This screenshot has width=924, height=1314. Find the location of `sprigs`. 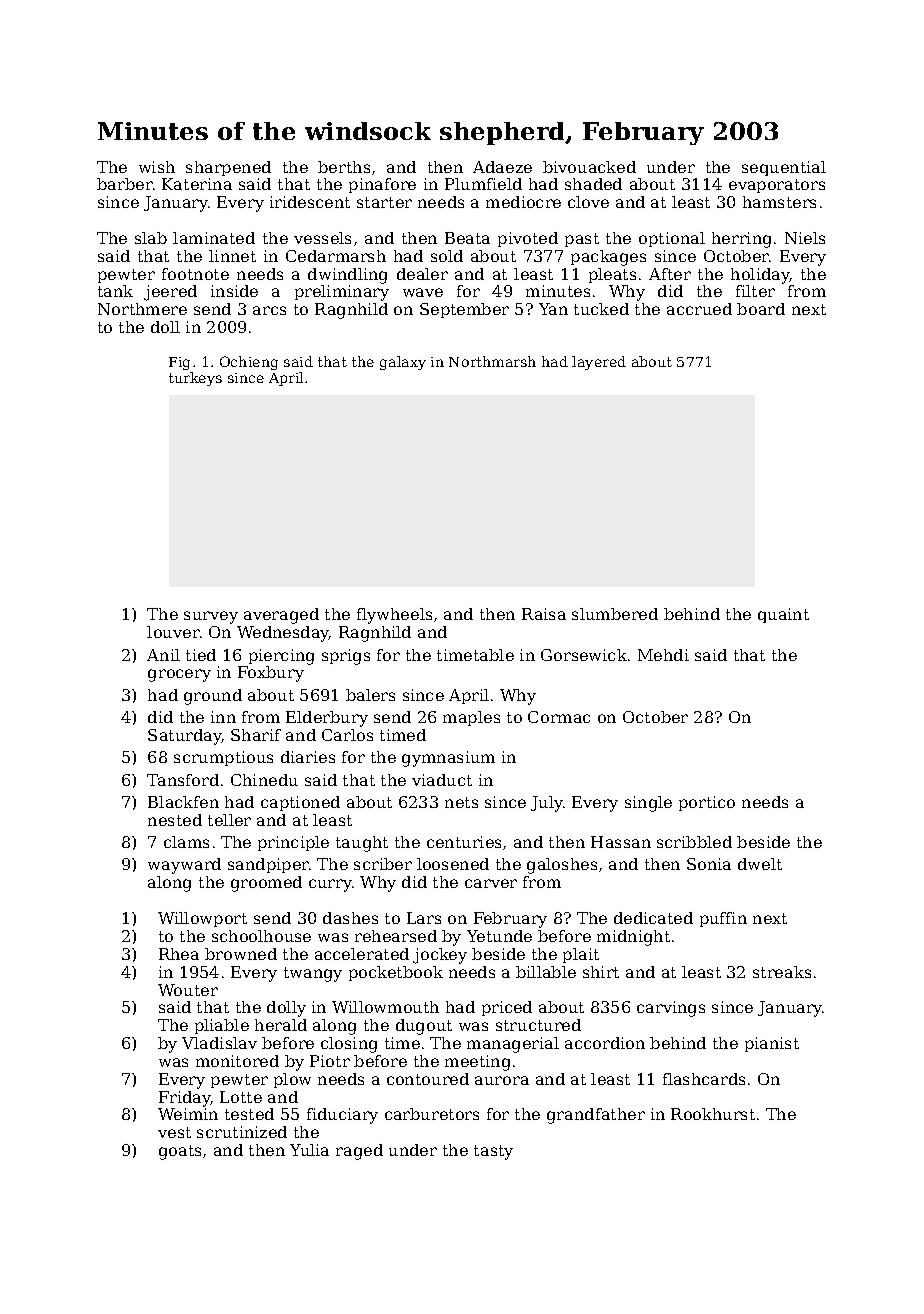

sprigs is located at coordinates (346, 657).
